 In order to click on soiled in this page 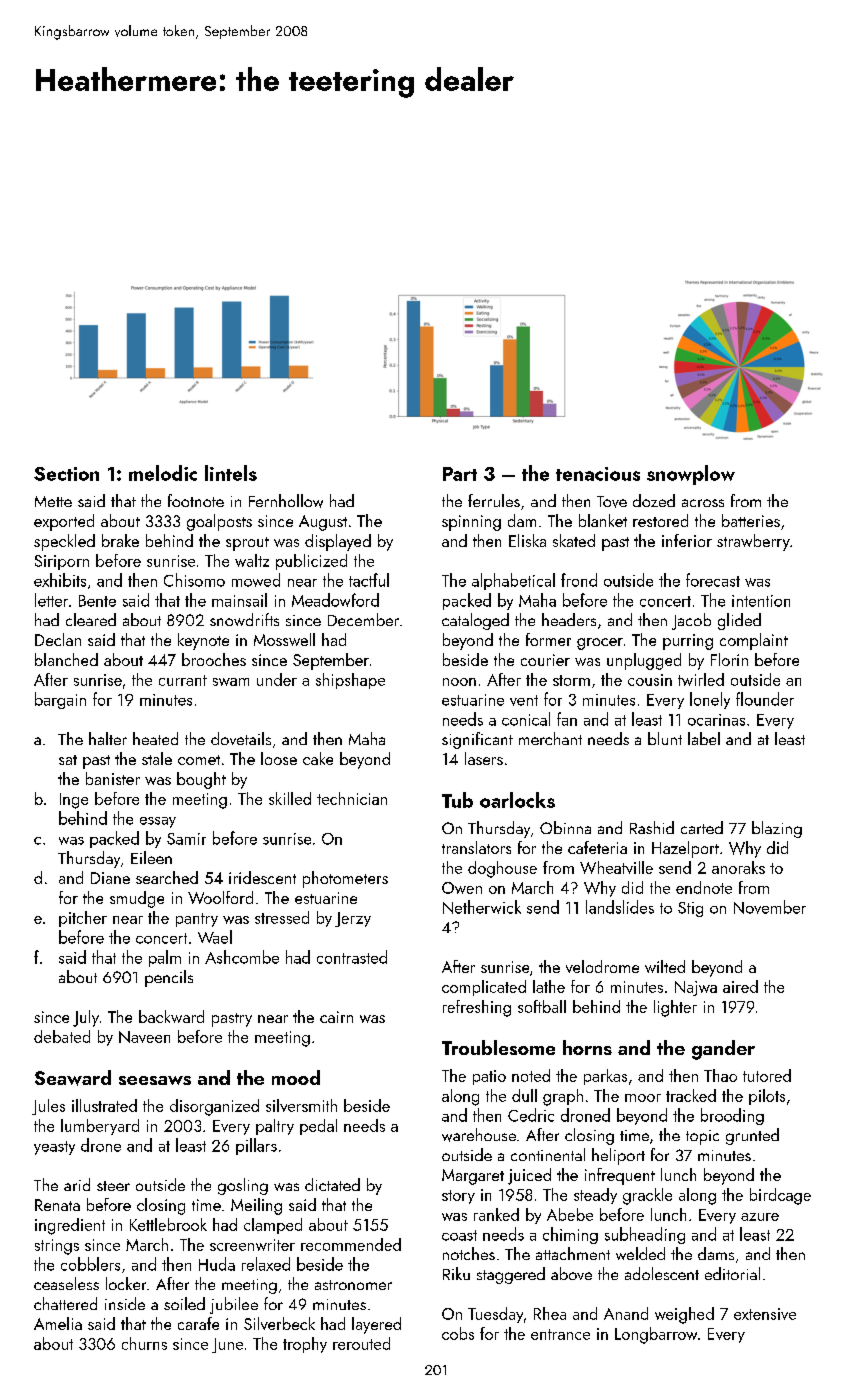, I will do `click(184, 1303)`.
